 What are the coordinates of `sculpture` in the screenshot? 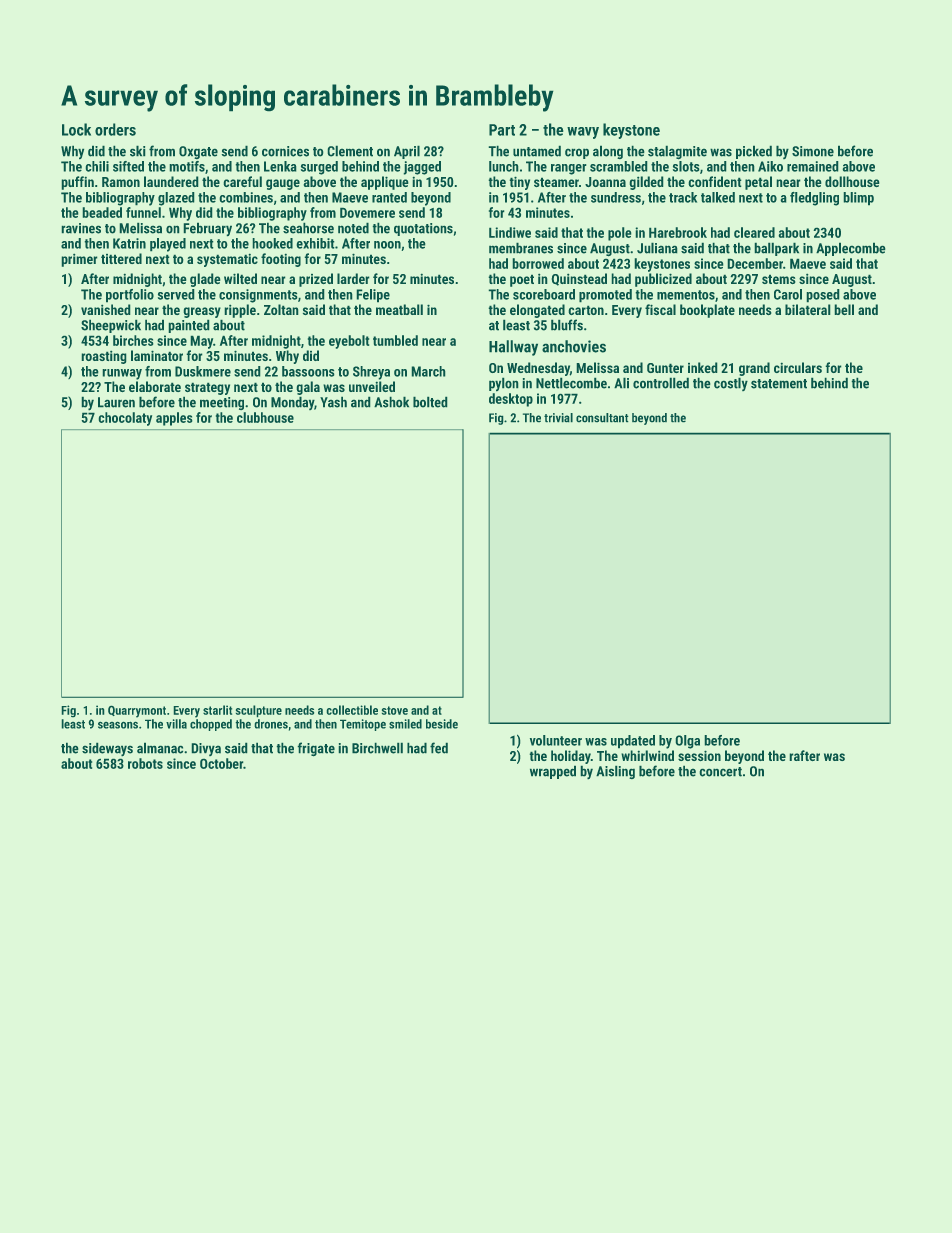 It's located at (259, 711).
